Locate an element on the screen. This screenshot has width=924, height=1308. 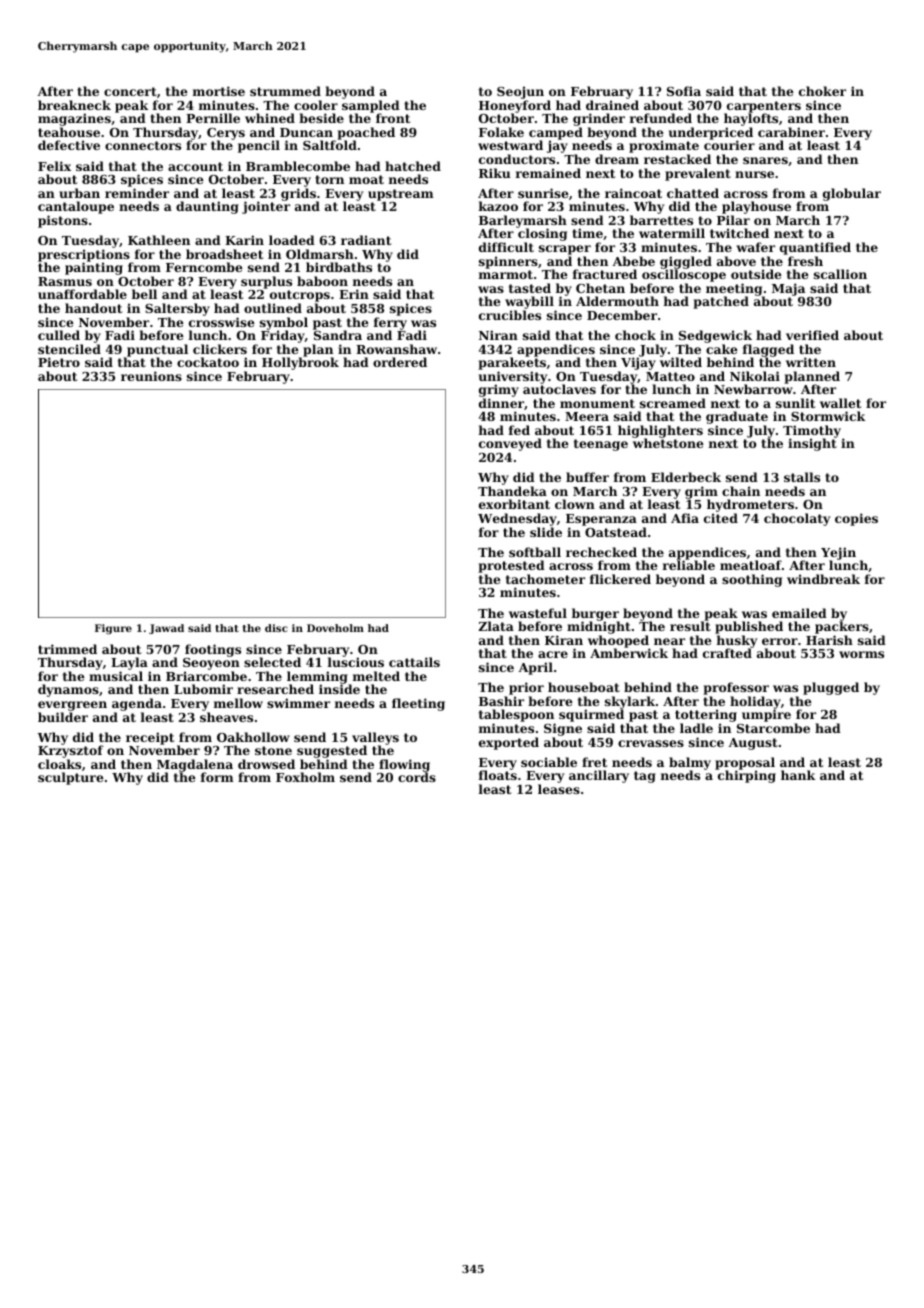
carabiner is located at coordinates (791, 132).
